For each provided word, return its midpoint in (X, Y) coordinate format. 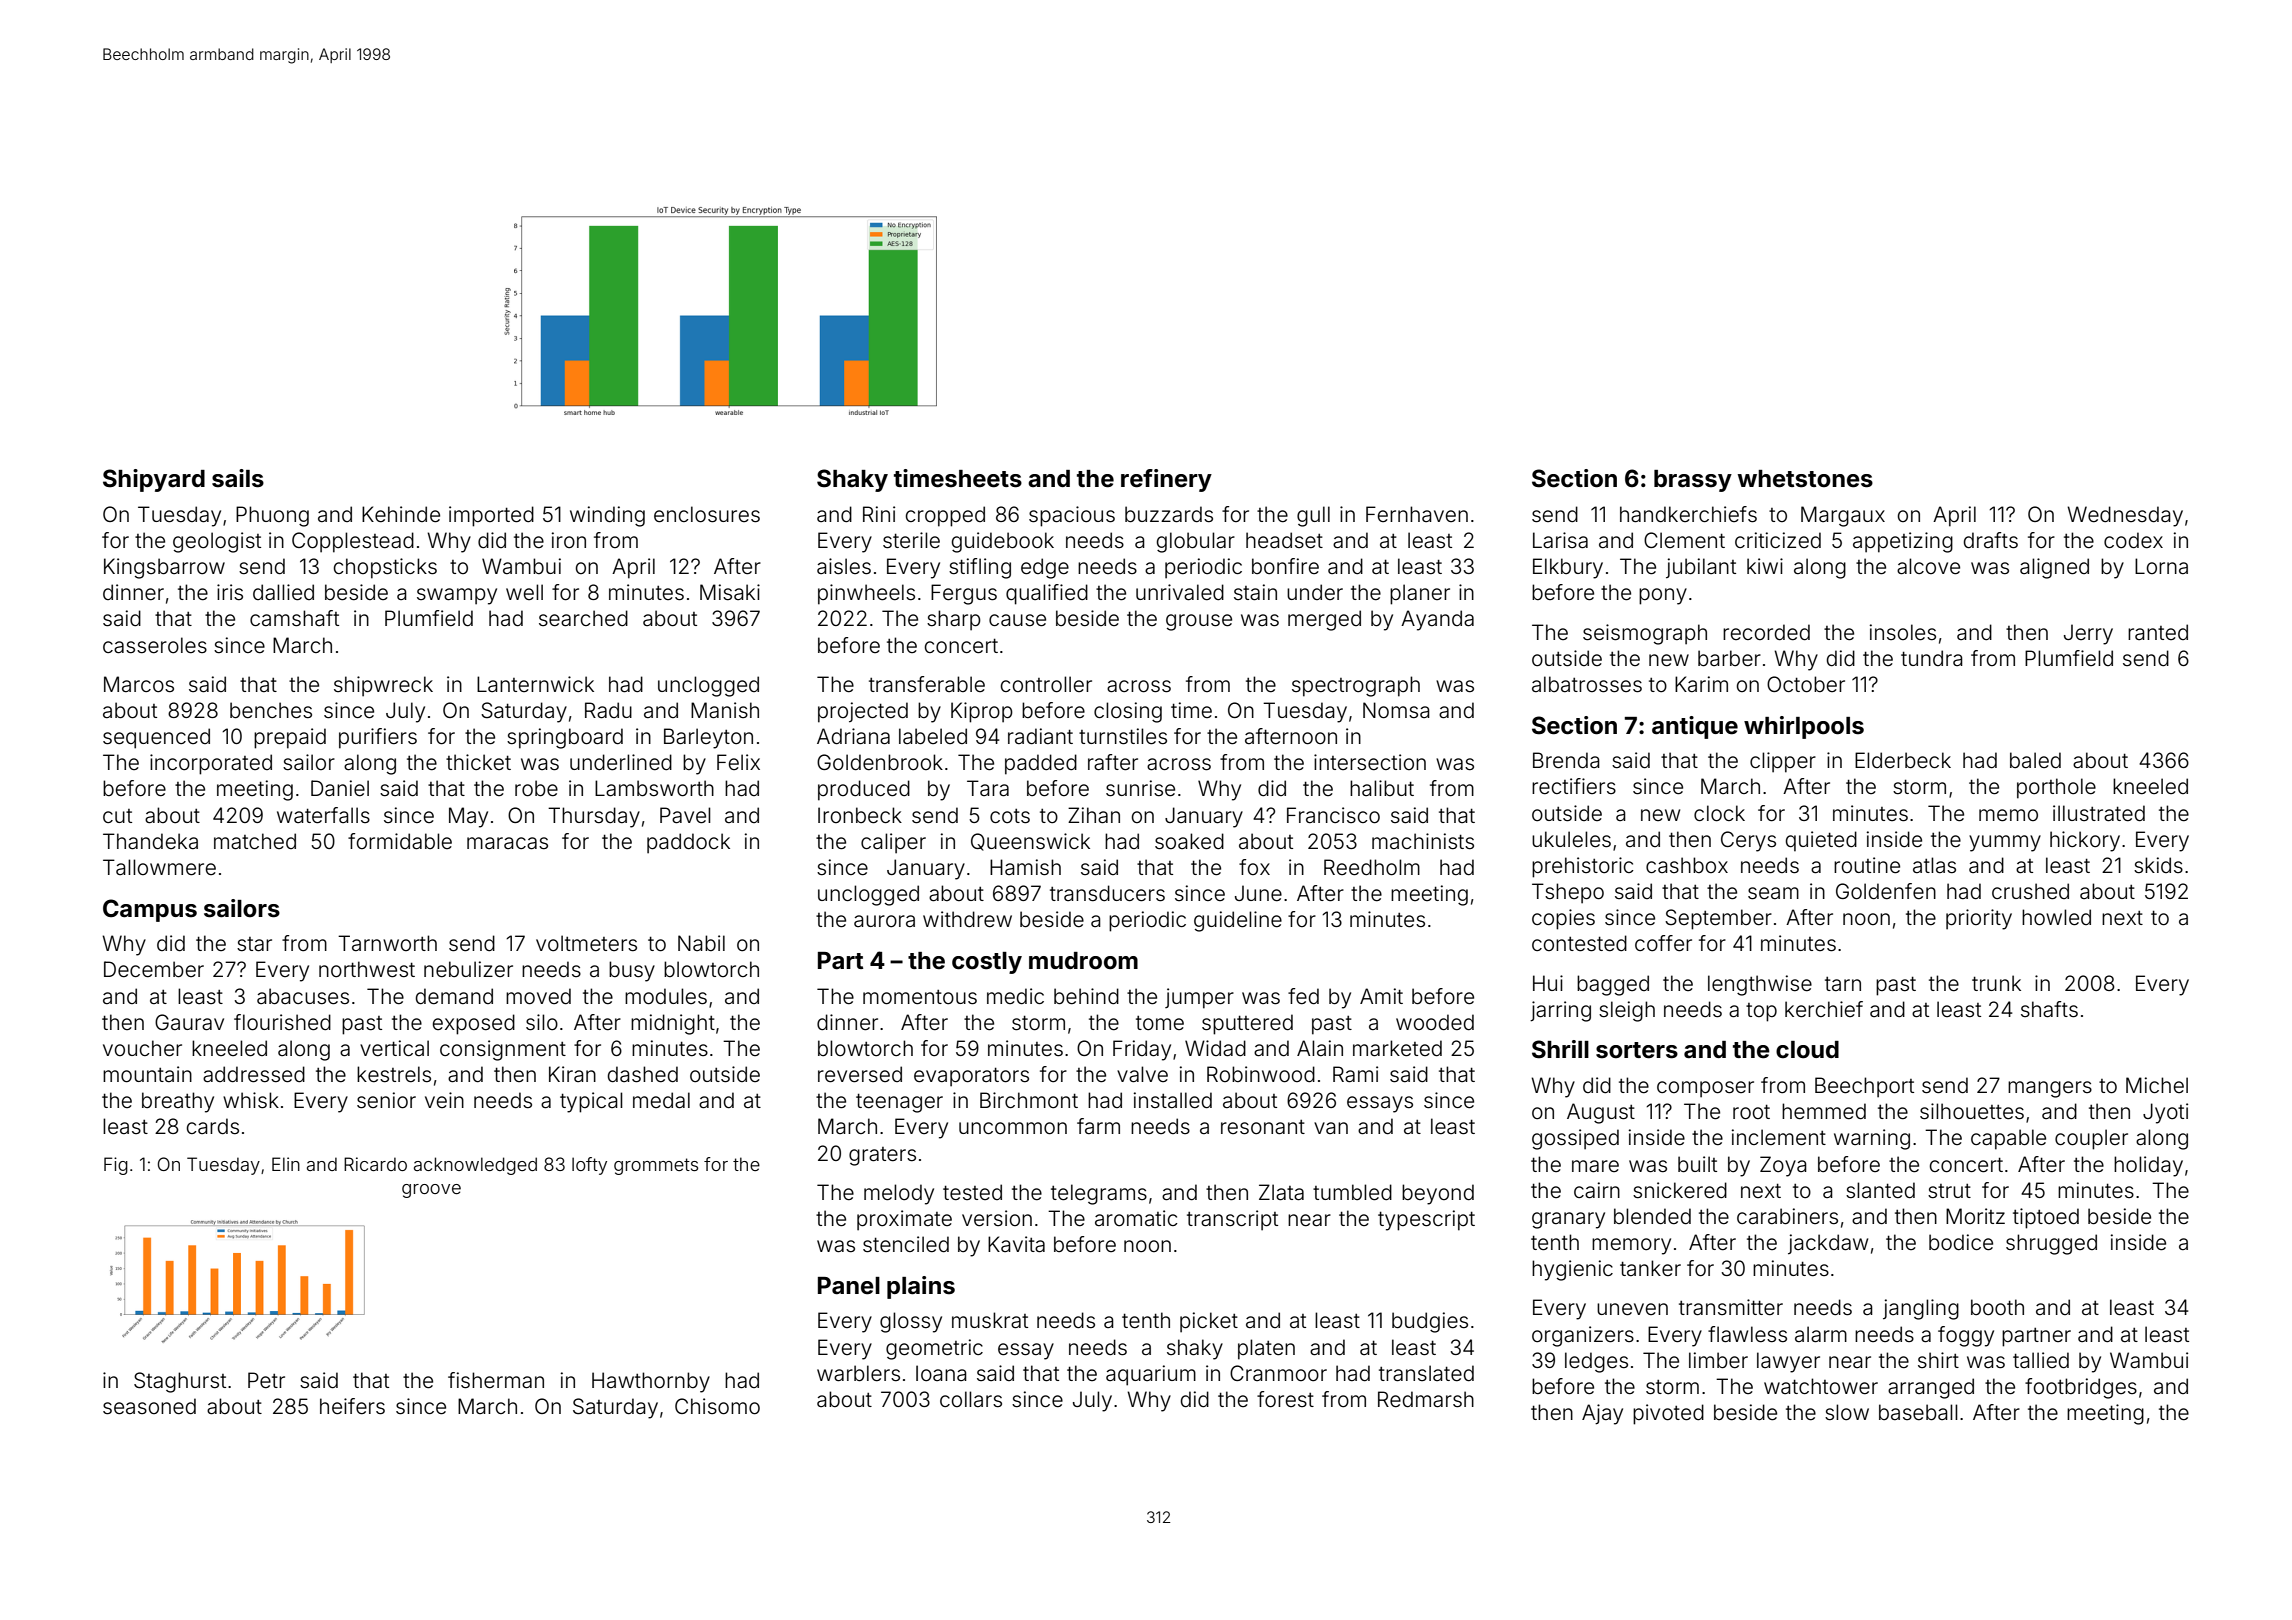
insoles (1903, 632)
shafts (2049, 1009)
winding (607, 516)
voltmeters (586, 943)
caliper (893, 843)
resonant (1263, 1127)
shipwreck (383, 686)
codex (2133, 540)
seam (1773, 893)
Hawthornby (651, 1382)
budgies (1430, 1322)
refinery (1166, 480)
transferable (927, 684)
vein (444, 1100)
